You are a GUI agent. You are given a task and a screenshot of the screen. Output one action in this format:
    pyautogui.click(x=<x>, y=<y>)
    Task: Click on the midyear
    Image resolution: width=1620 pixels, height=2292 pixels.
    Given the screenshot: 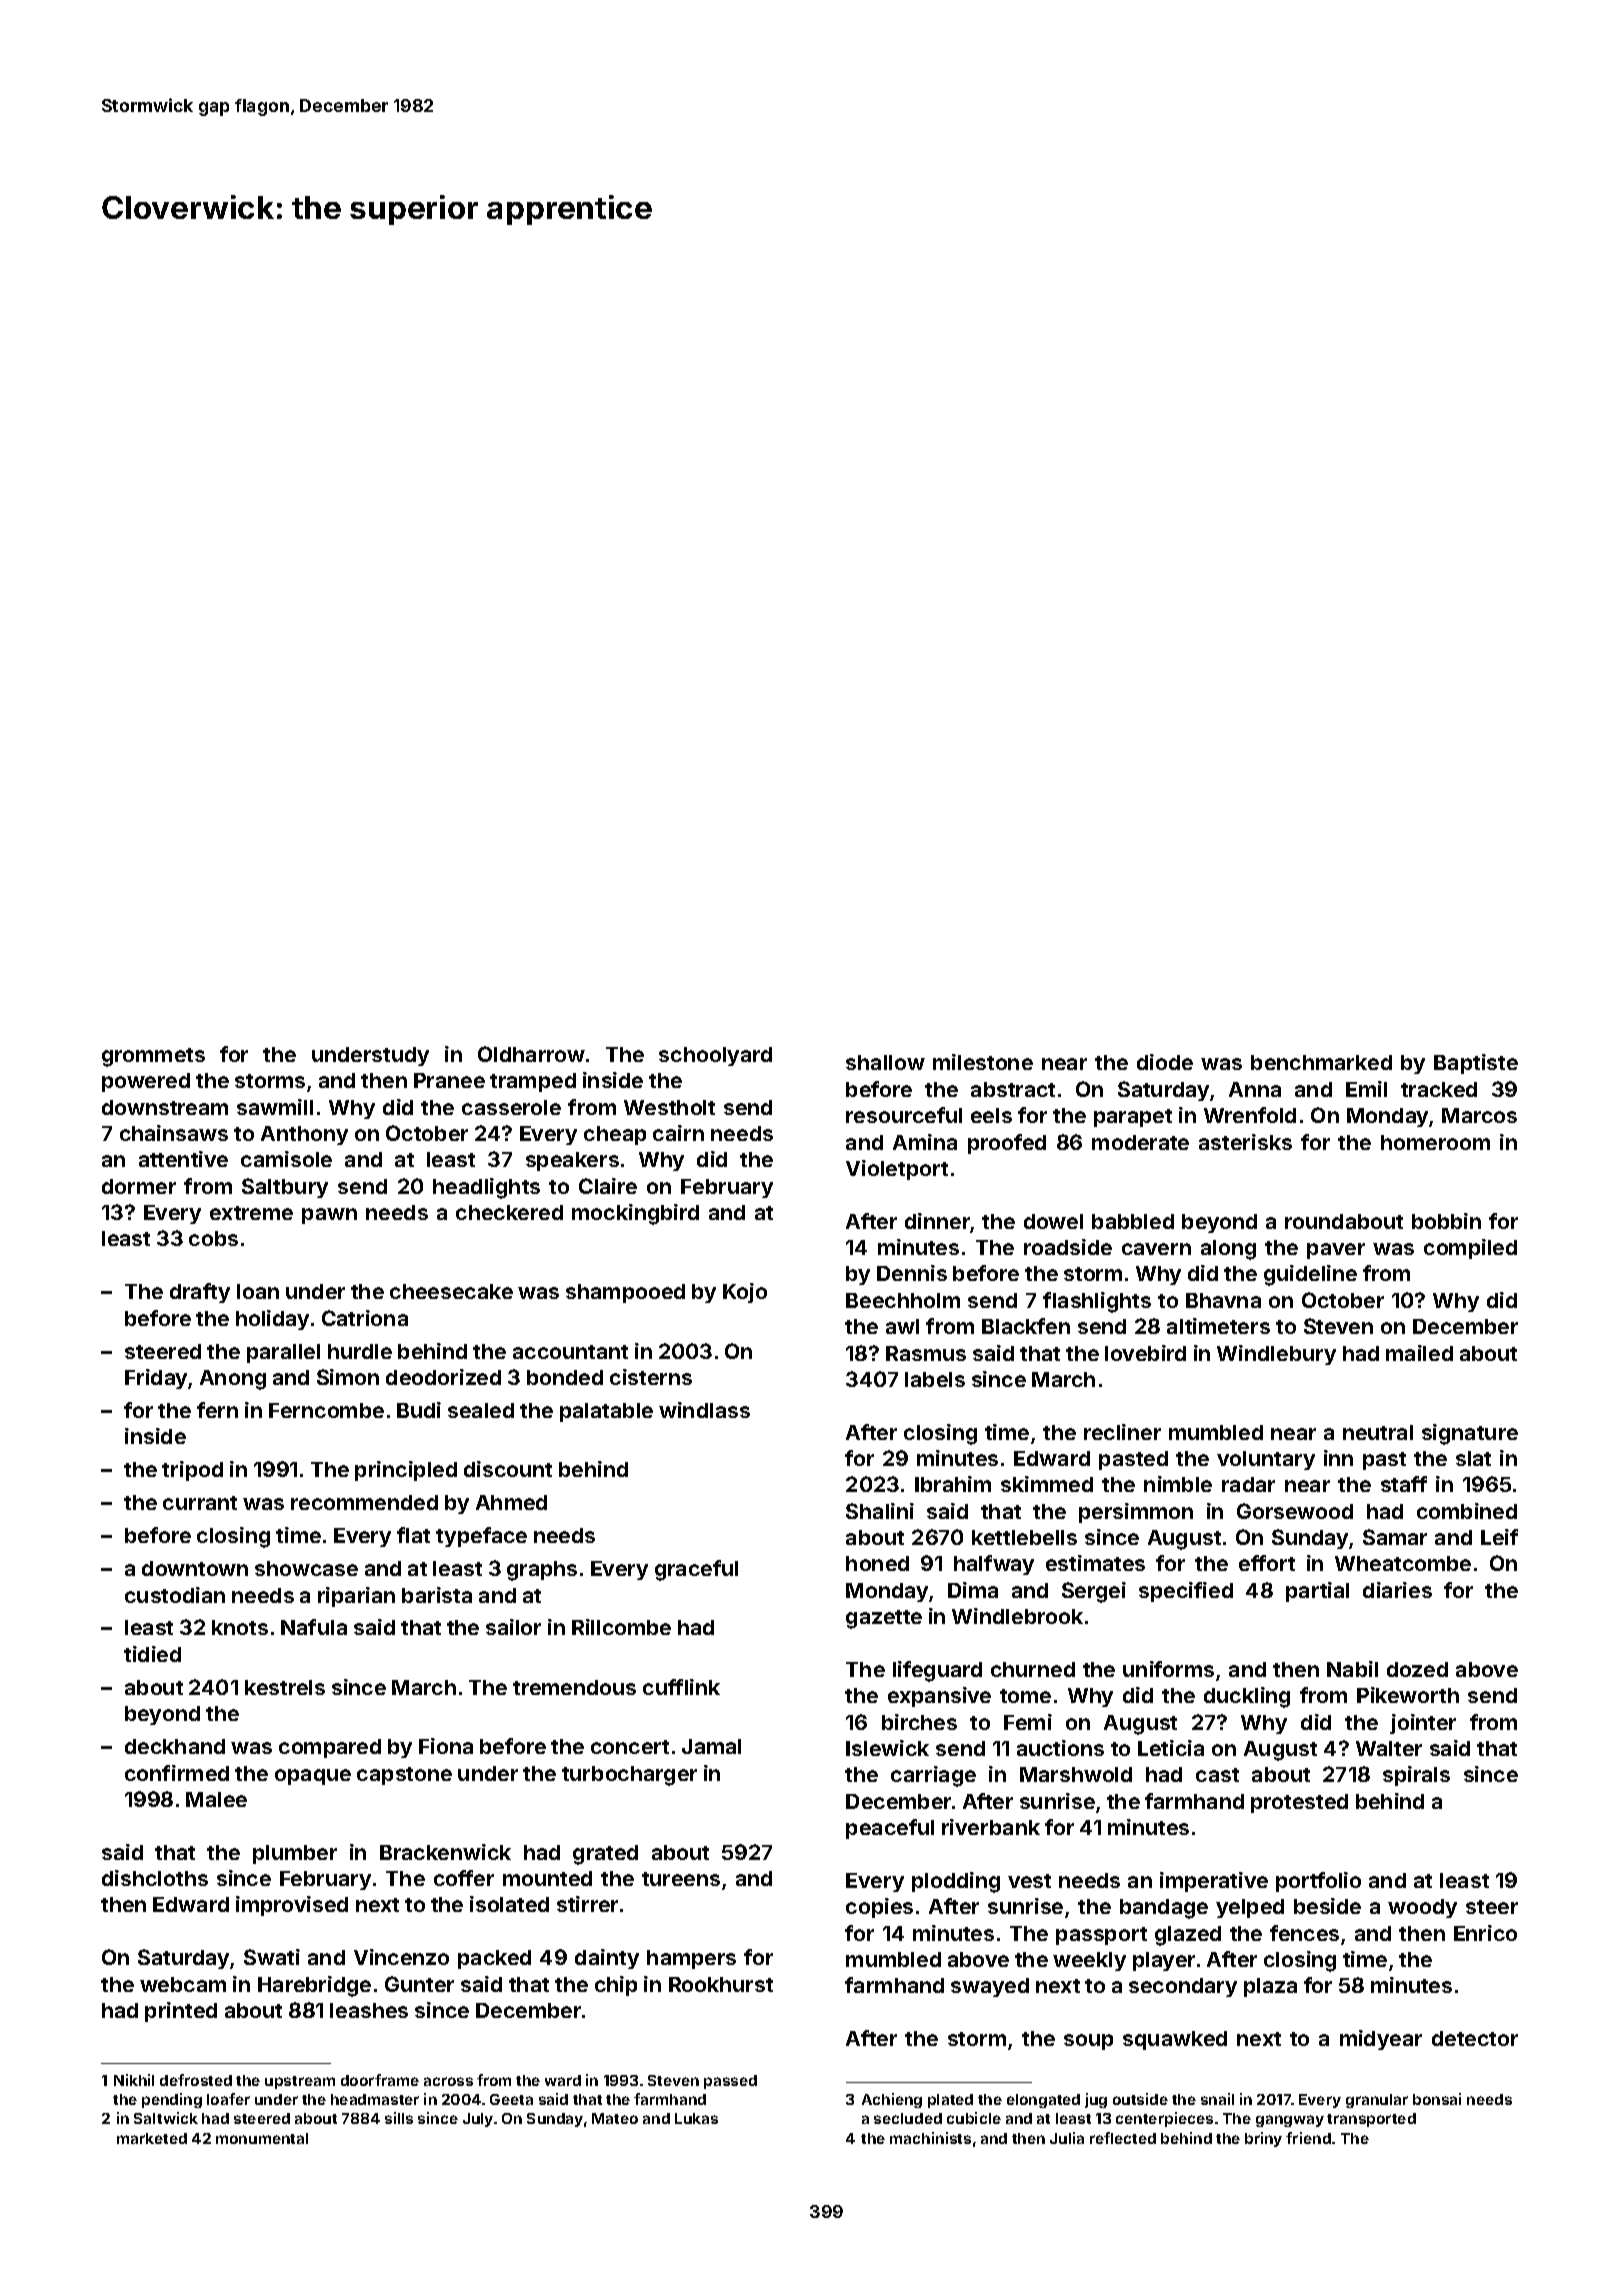 What is the action you would take?
    pyautogui.click(x=1381, y=2040)
